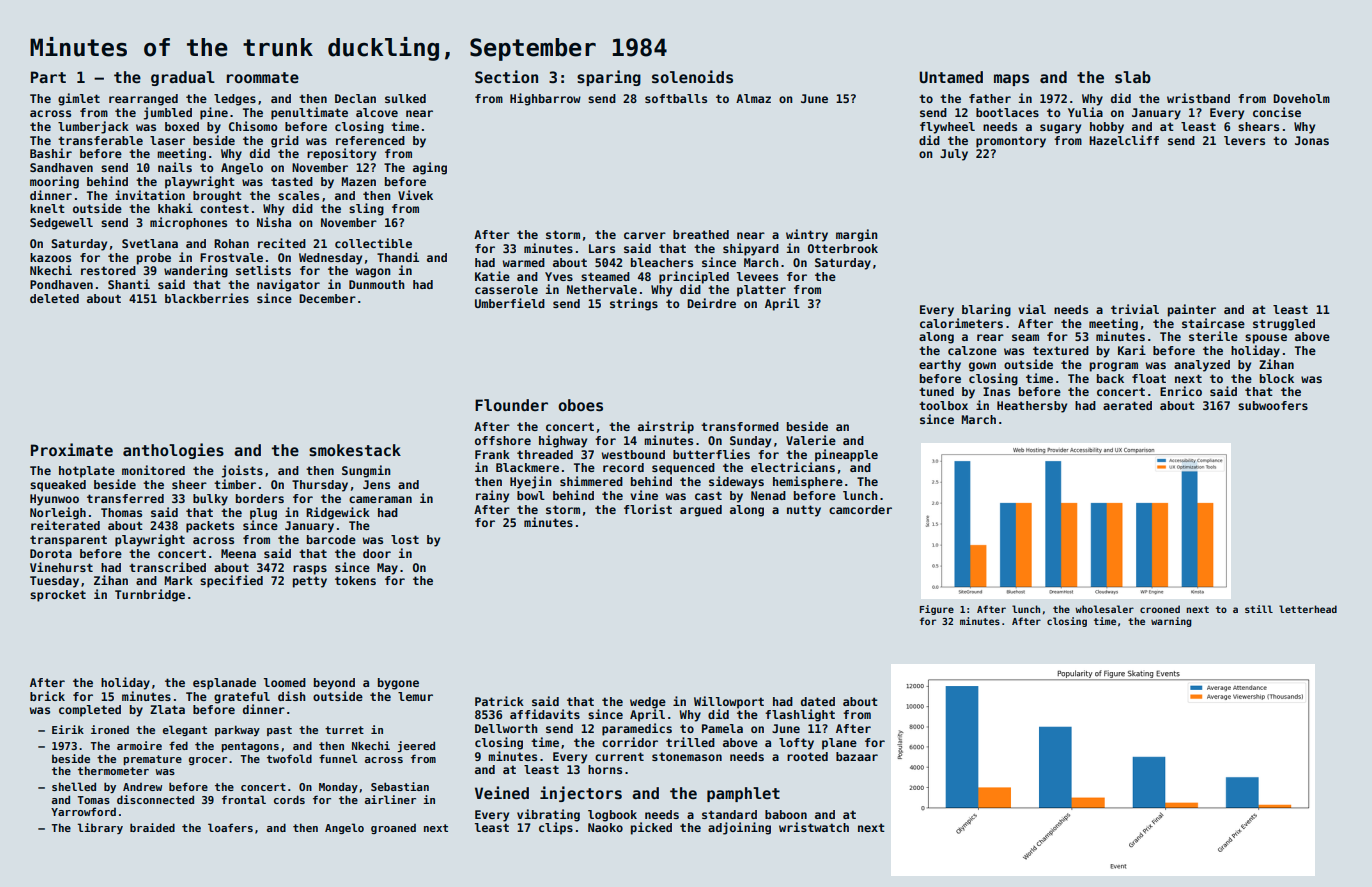 This document has width=1372, height=887. I want to click on braided, so click(152, 827).
